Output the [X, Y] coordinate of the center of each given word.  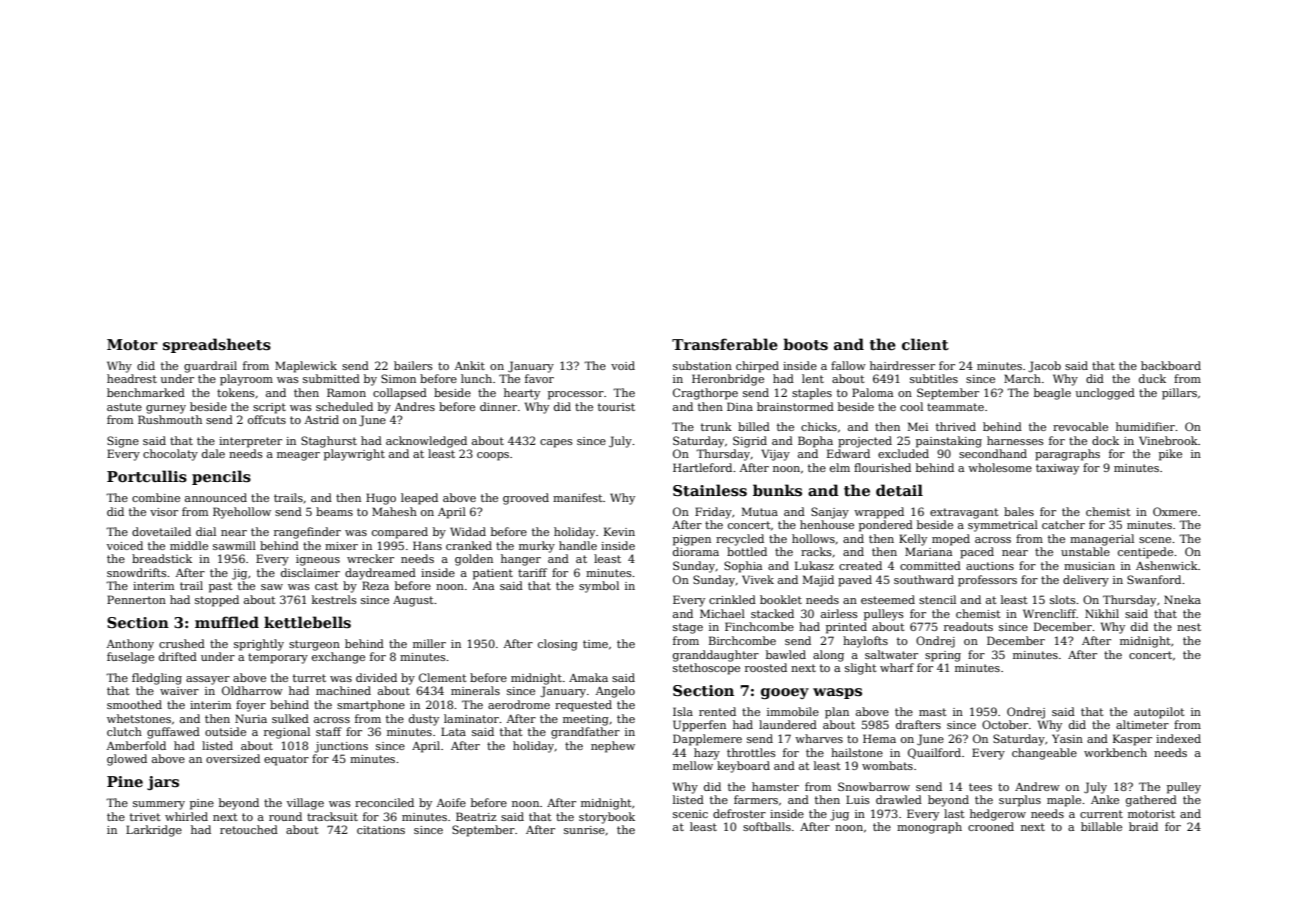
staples [812, 394]
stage [688, 628]
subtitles [934, 378]
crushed [182, 643]
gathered [1151, 801]
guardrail [210, 367]
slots [1063, 599]
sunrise [584, 830]
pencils [221, 477]
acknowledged [426, 442]
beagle [1052, 394]
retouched [249, 829]
